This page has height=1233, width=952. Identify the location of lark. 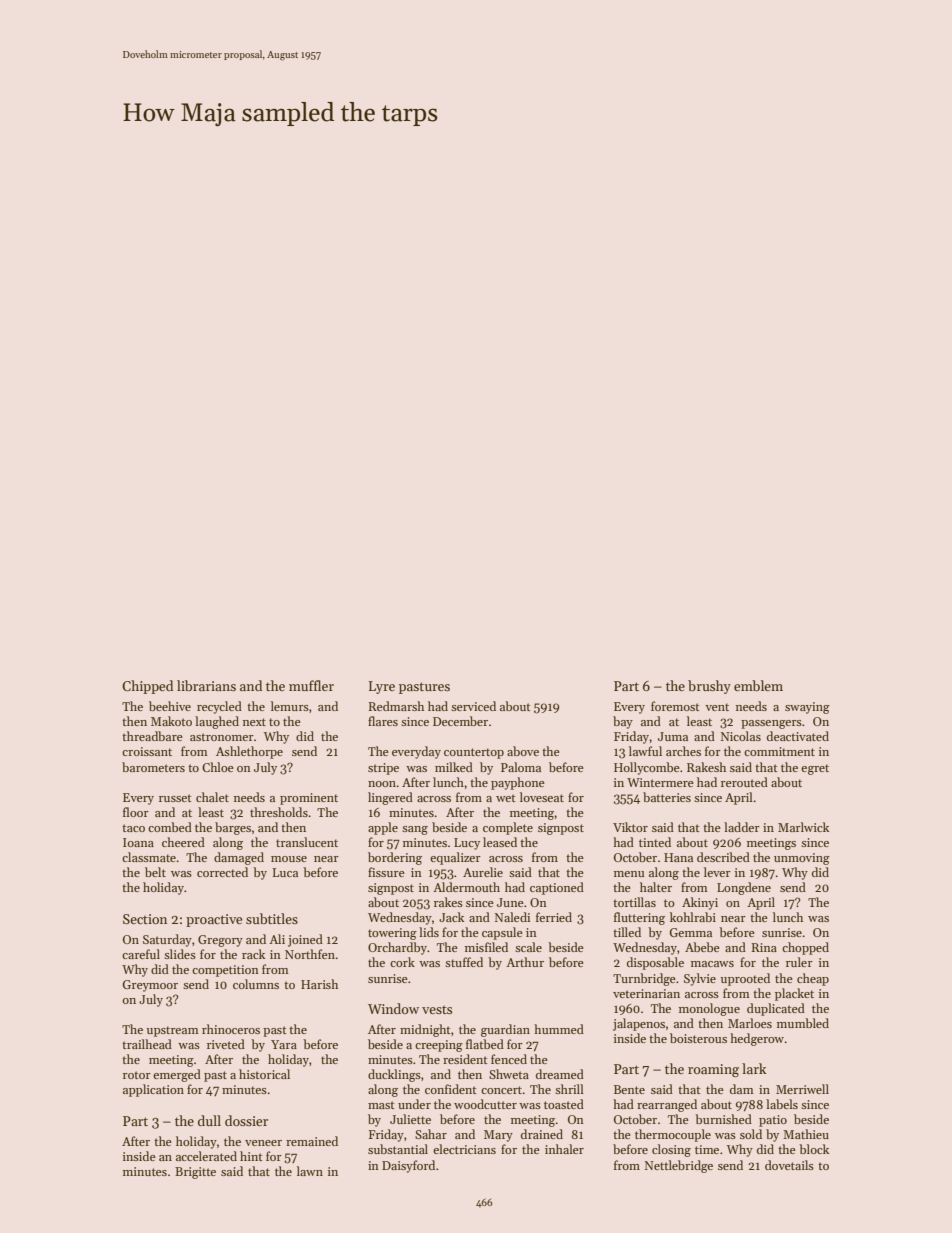
(754, 1068).
